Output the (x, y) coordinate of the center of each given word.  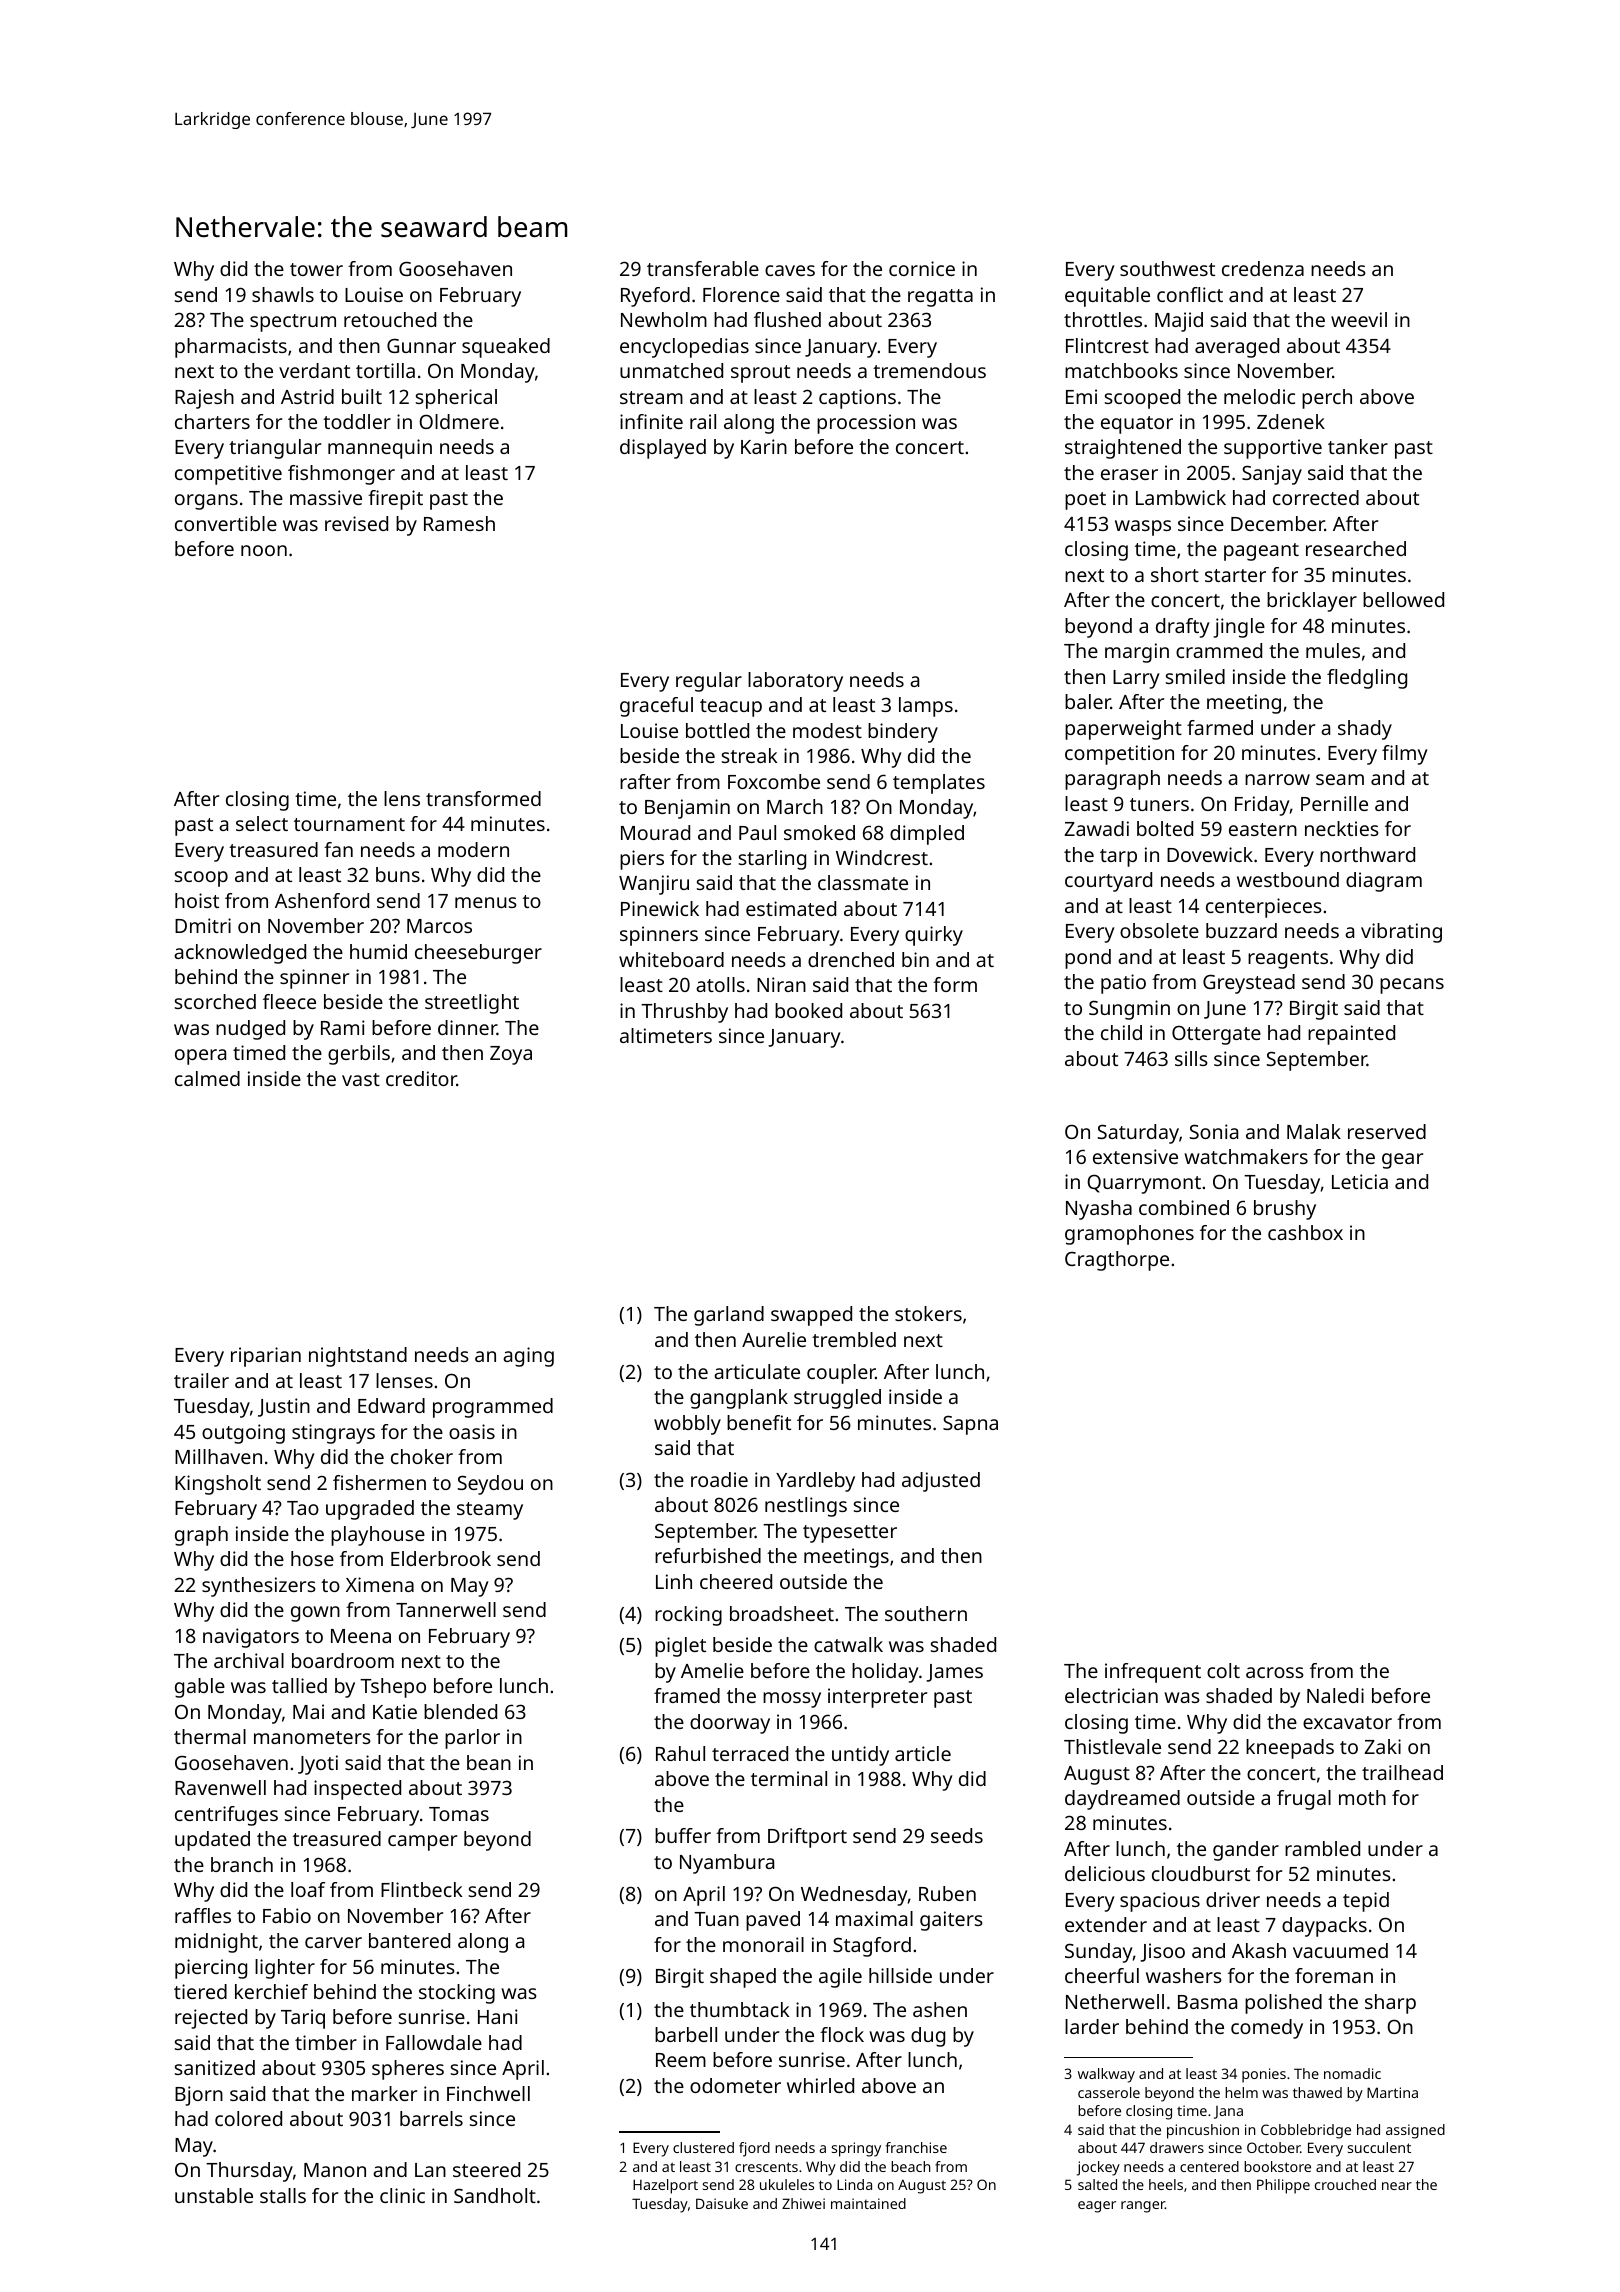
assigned (1415, 2131)
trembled (854, 1339)
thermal (210, 1736)
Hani (498, 2016)
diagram (1384, 882)
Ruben (947, 1893)
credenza (1263, 268)
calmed (207, 1078)
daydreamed (1122, 1800)
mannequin (380, 449)
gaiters (951, 1921)
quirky (934, 936)
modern (473, 849)
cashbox (1305, 1232)
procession (866, 424)
